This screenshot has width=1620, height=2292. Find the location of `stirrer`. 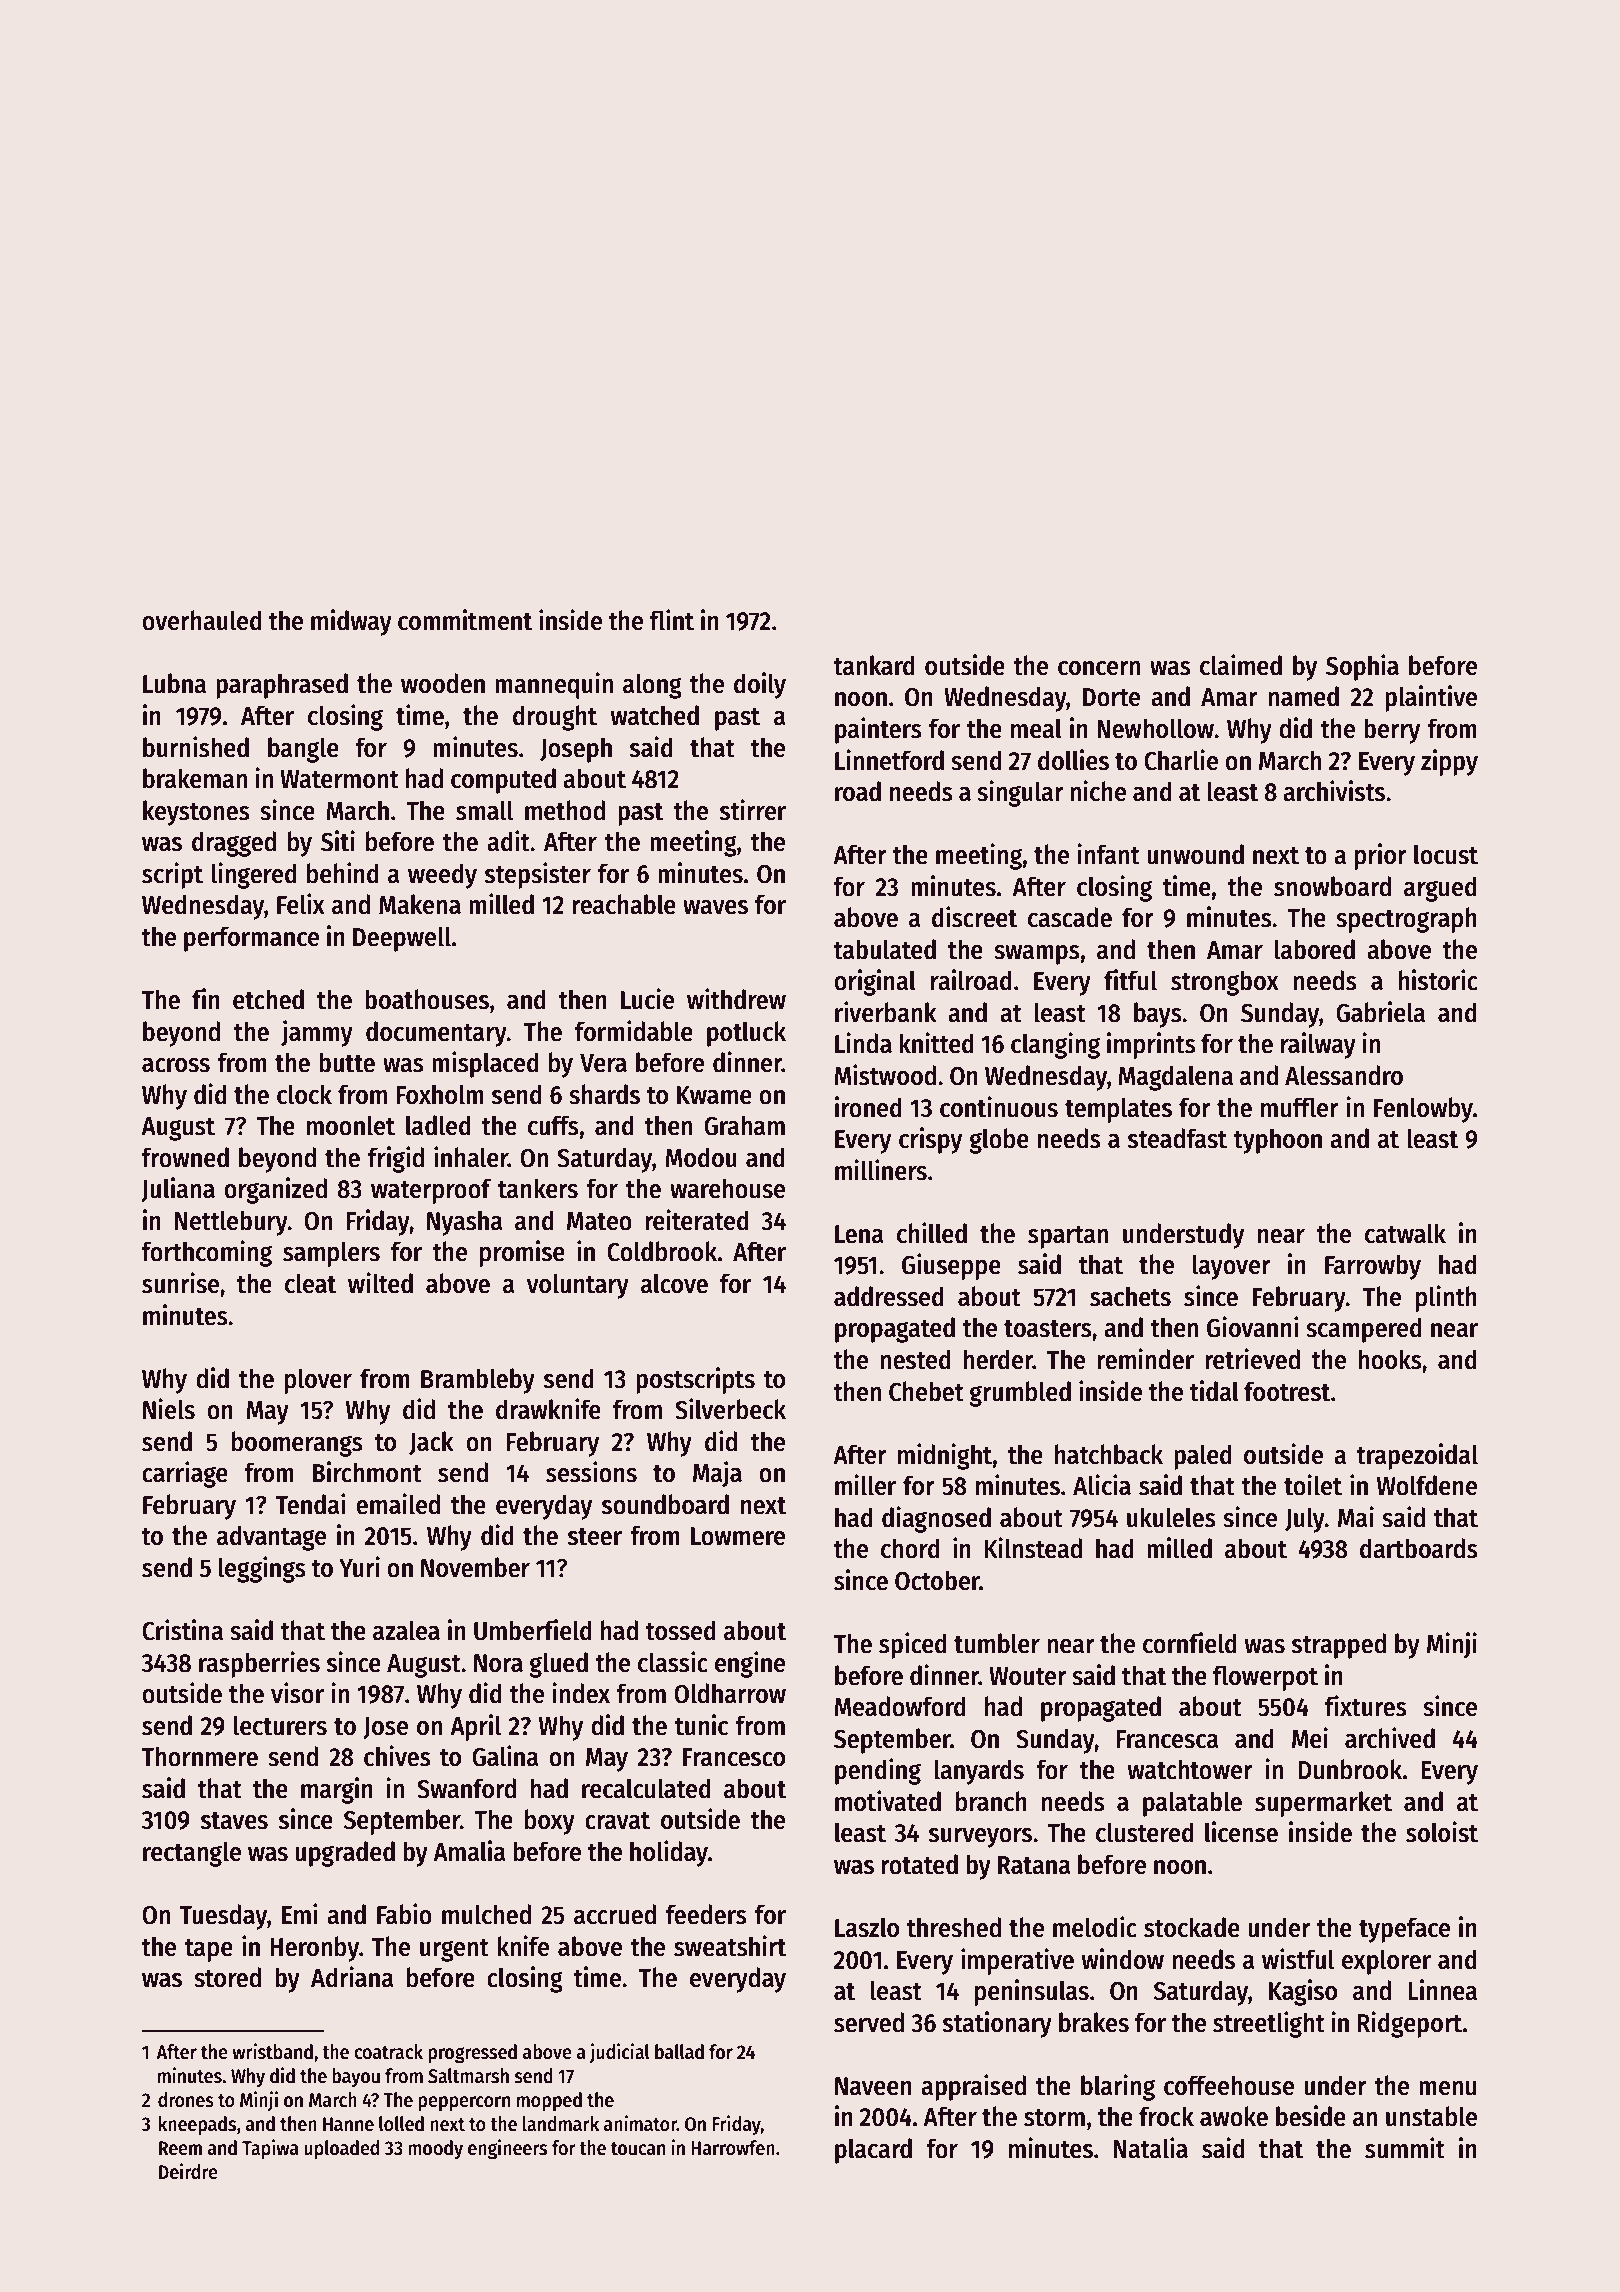

stirrer is located at coordinates (753, 810).
